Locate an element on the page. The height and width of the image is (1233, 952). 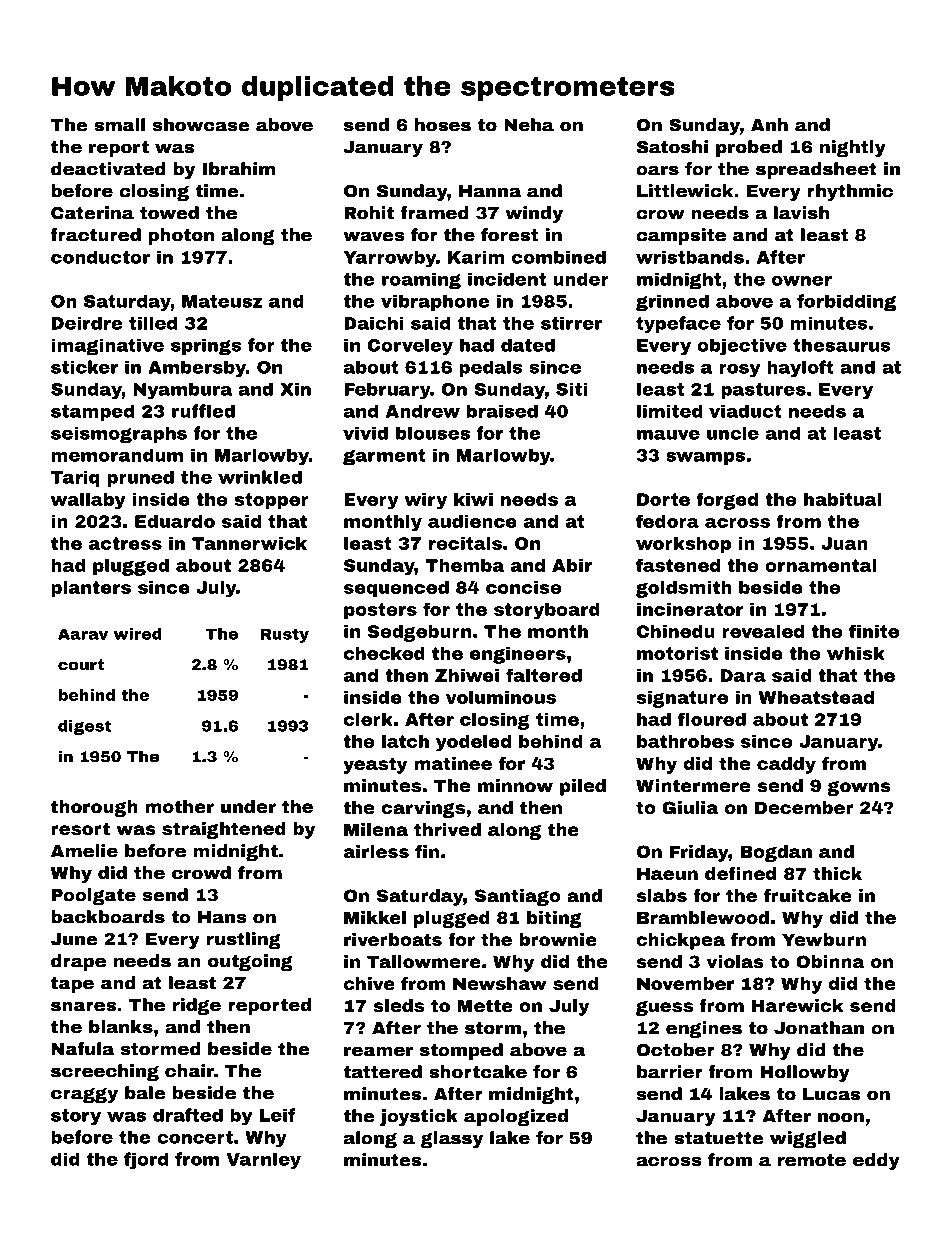
rhythmic is located at coordinates (850, 192).
